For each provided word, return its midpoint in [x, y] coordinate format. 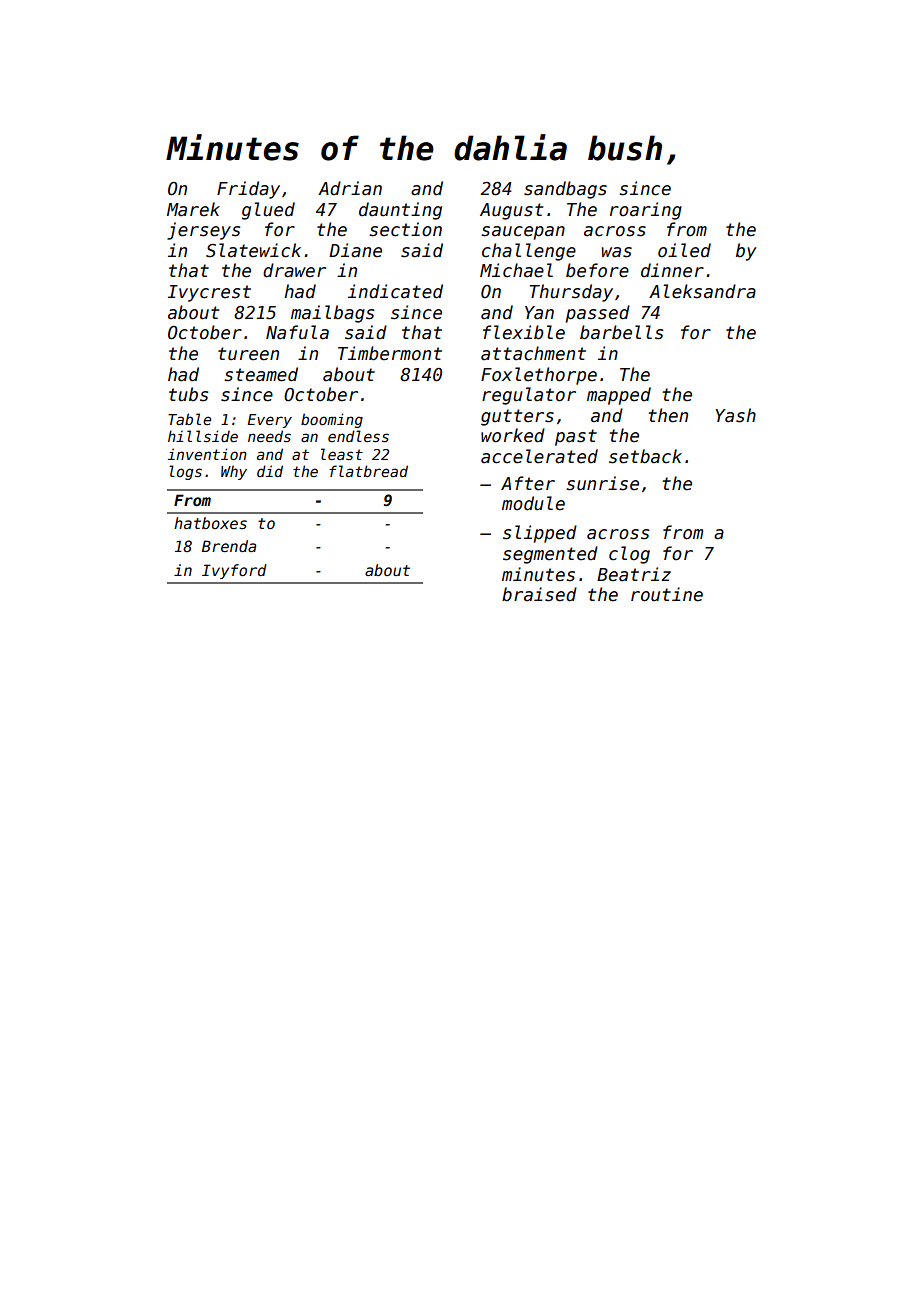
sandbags [565, 190]
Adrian [350, 188]
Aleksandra [702, 291]
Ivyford [234, 571]
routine [667, 594]
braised [539, 594]
